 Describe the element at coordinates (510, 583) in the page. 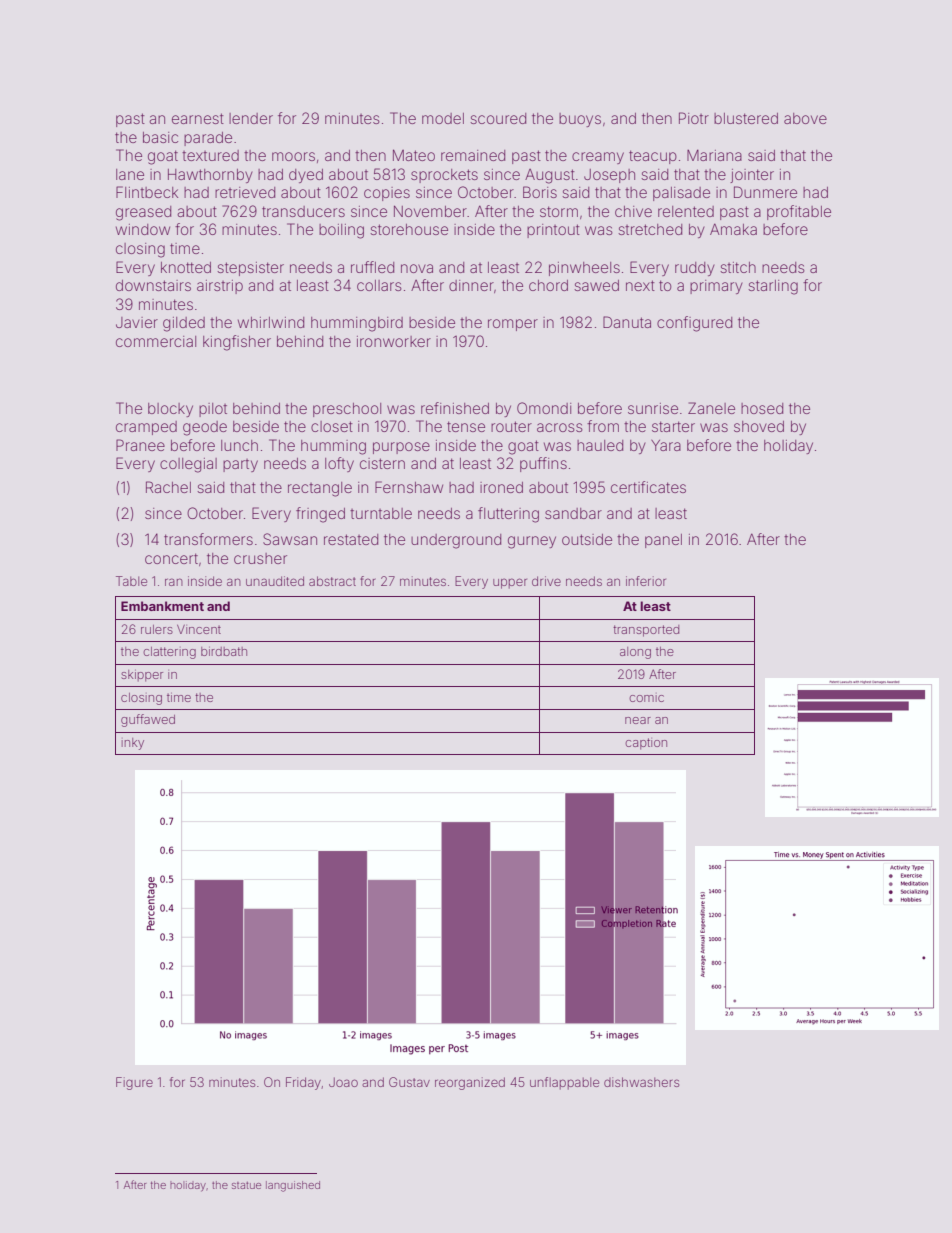

I see `upper` at that location.
